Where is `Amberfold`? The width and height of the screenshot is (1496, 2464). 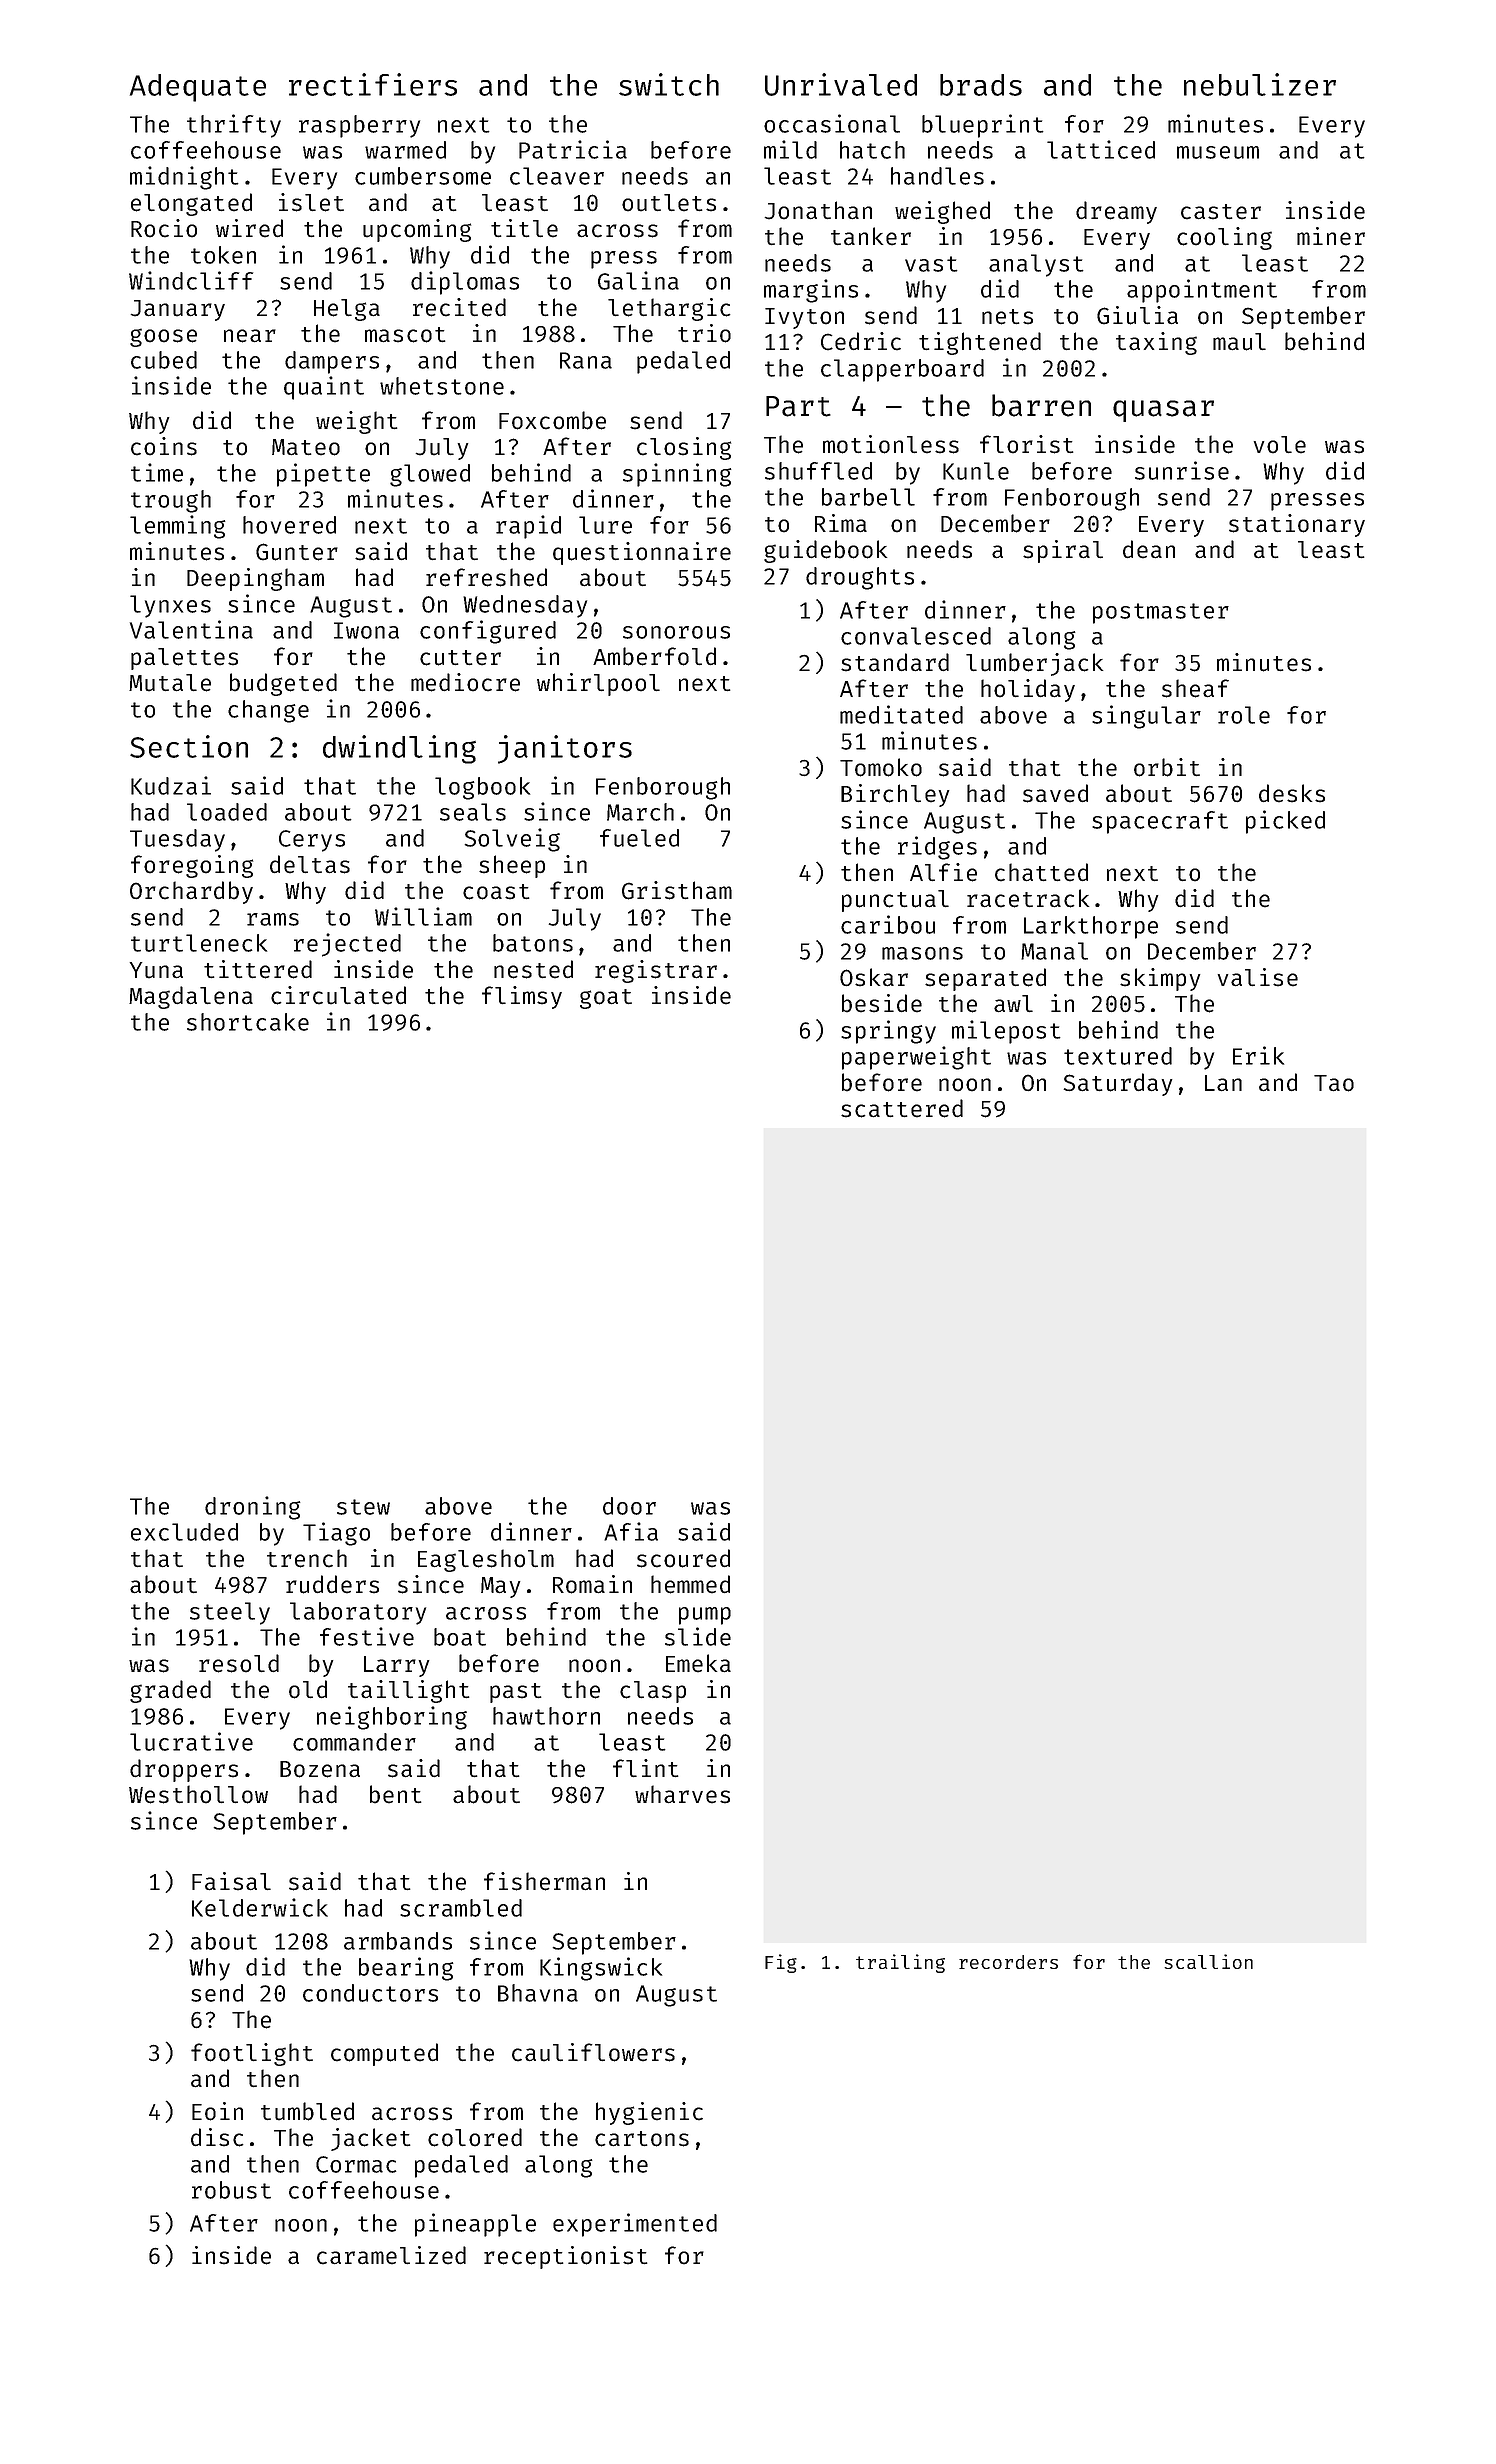
Amberfold is located at coordinates (654, 656).
